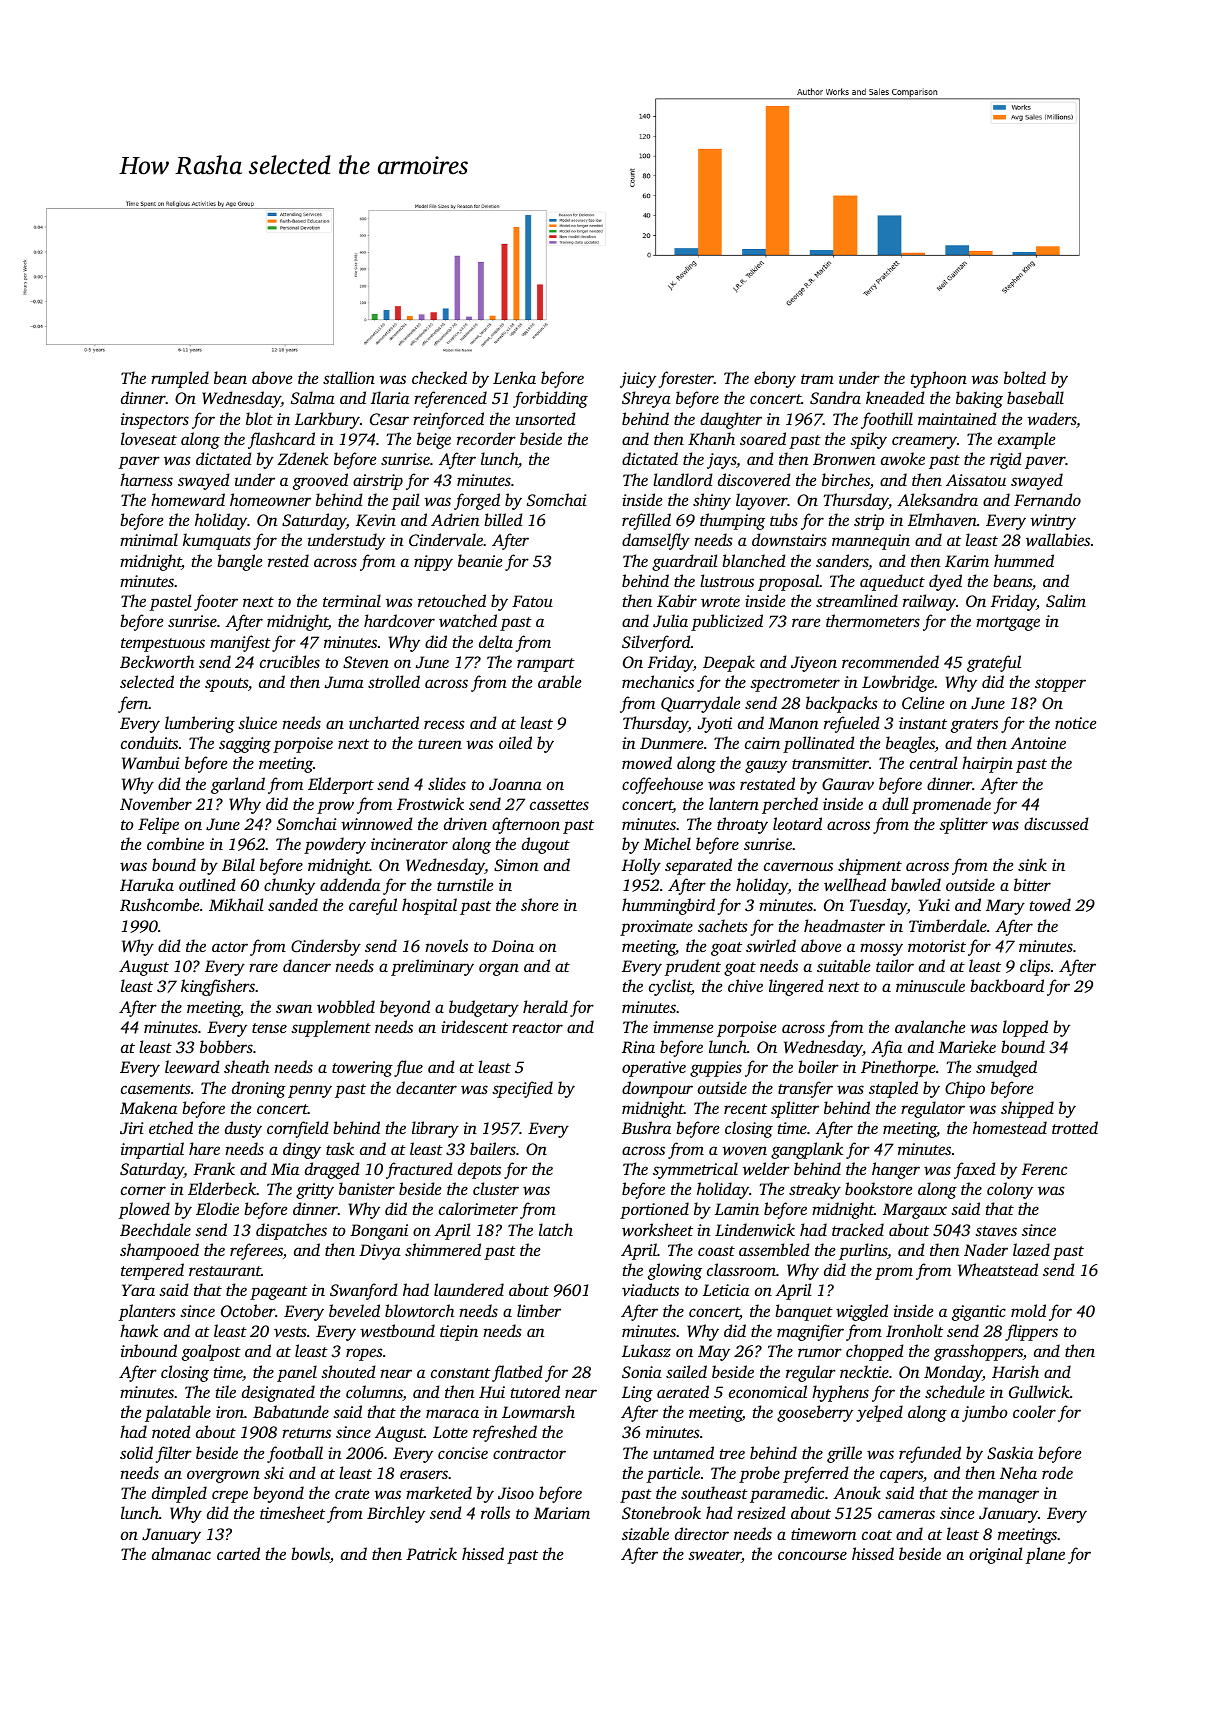 Image resolution: width=1219 pixels, height=1724 pixels. What do you see at coordinates (893, 1089) in the image?
I see `stapled` at bounding box center [893, 1089].
